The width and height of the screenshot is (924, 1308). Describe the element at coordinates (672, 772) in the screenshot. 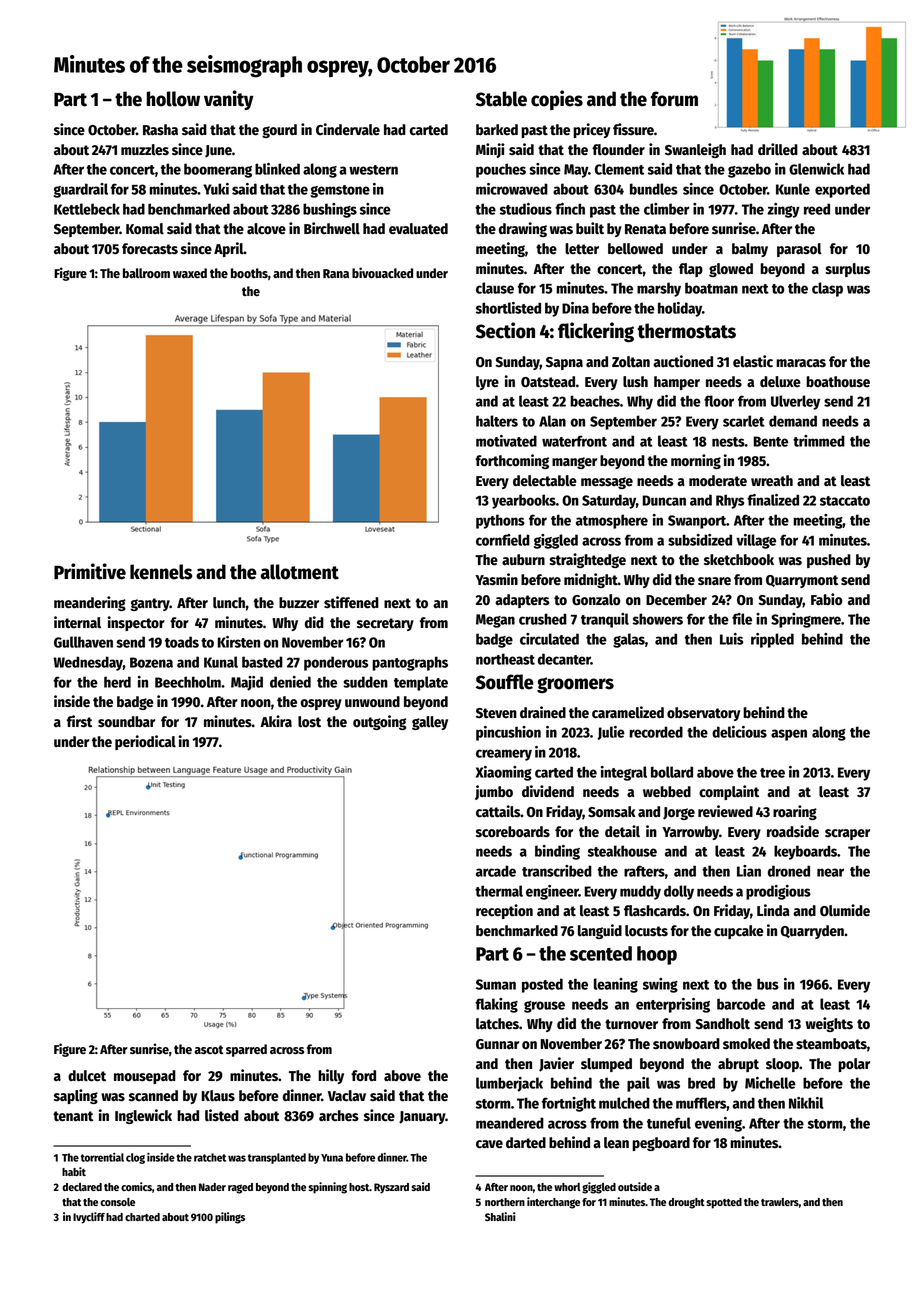

I see `bollard` at that location.
